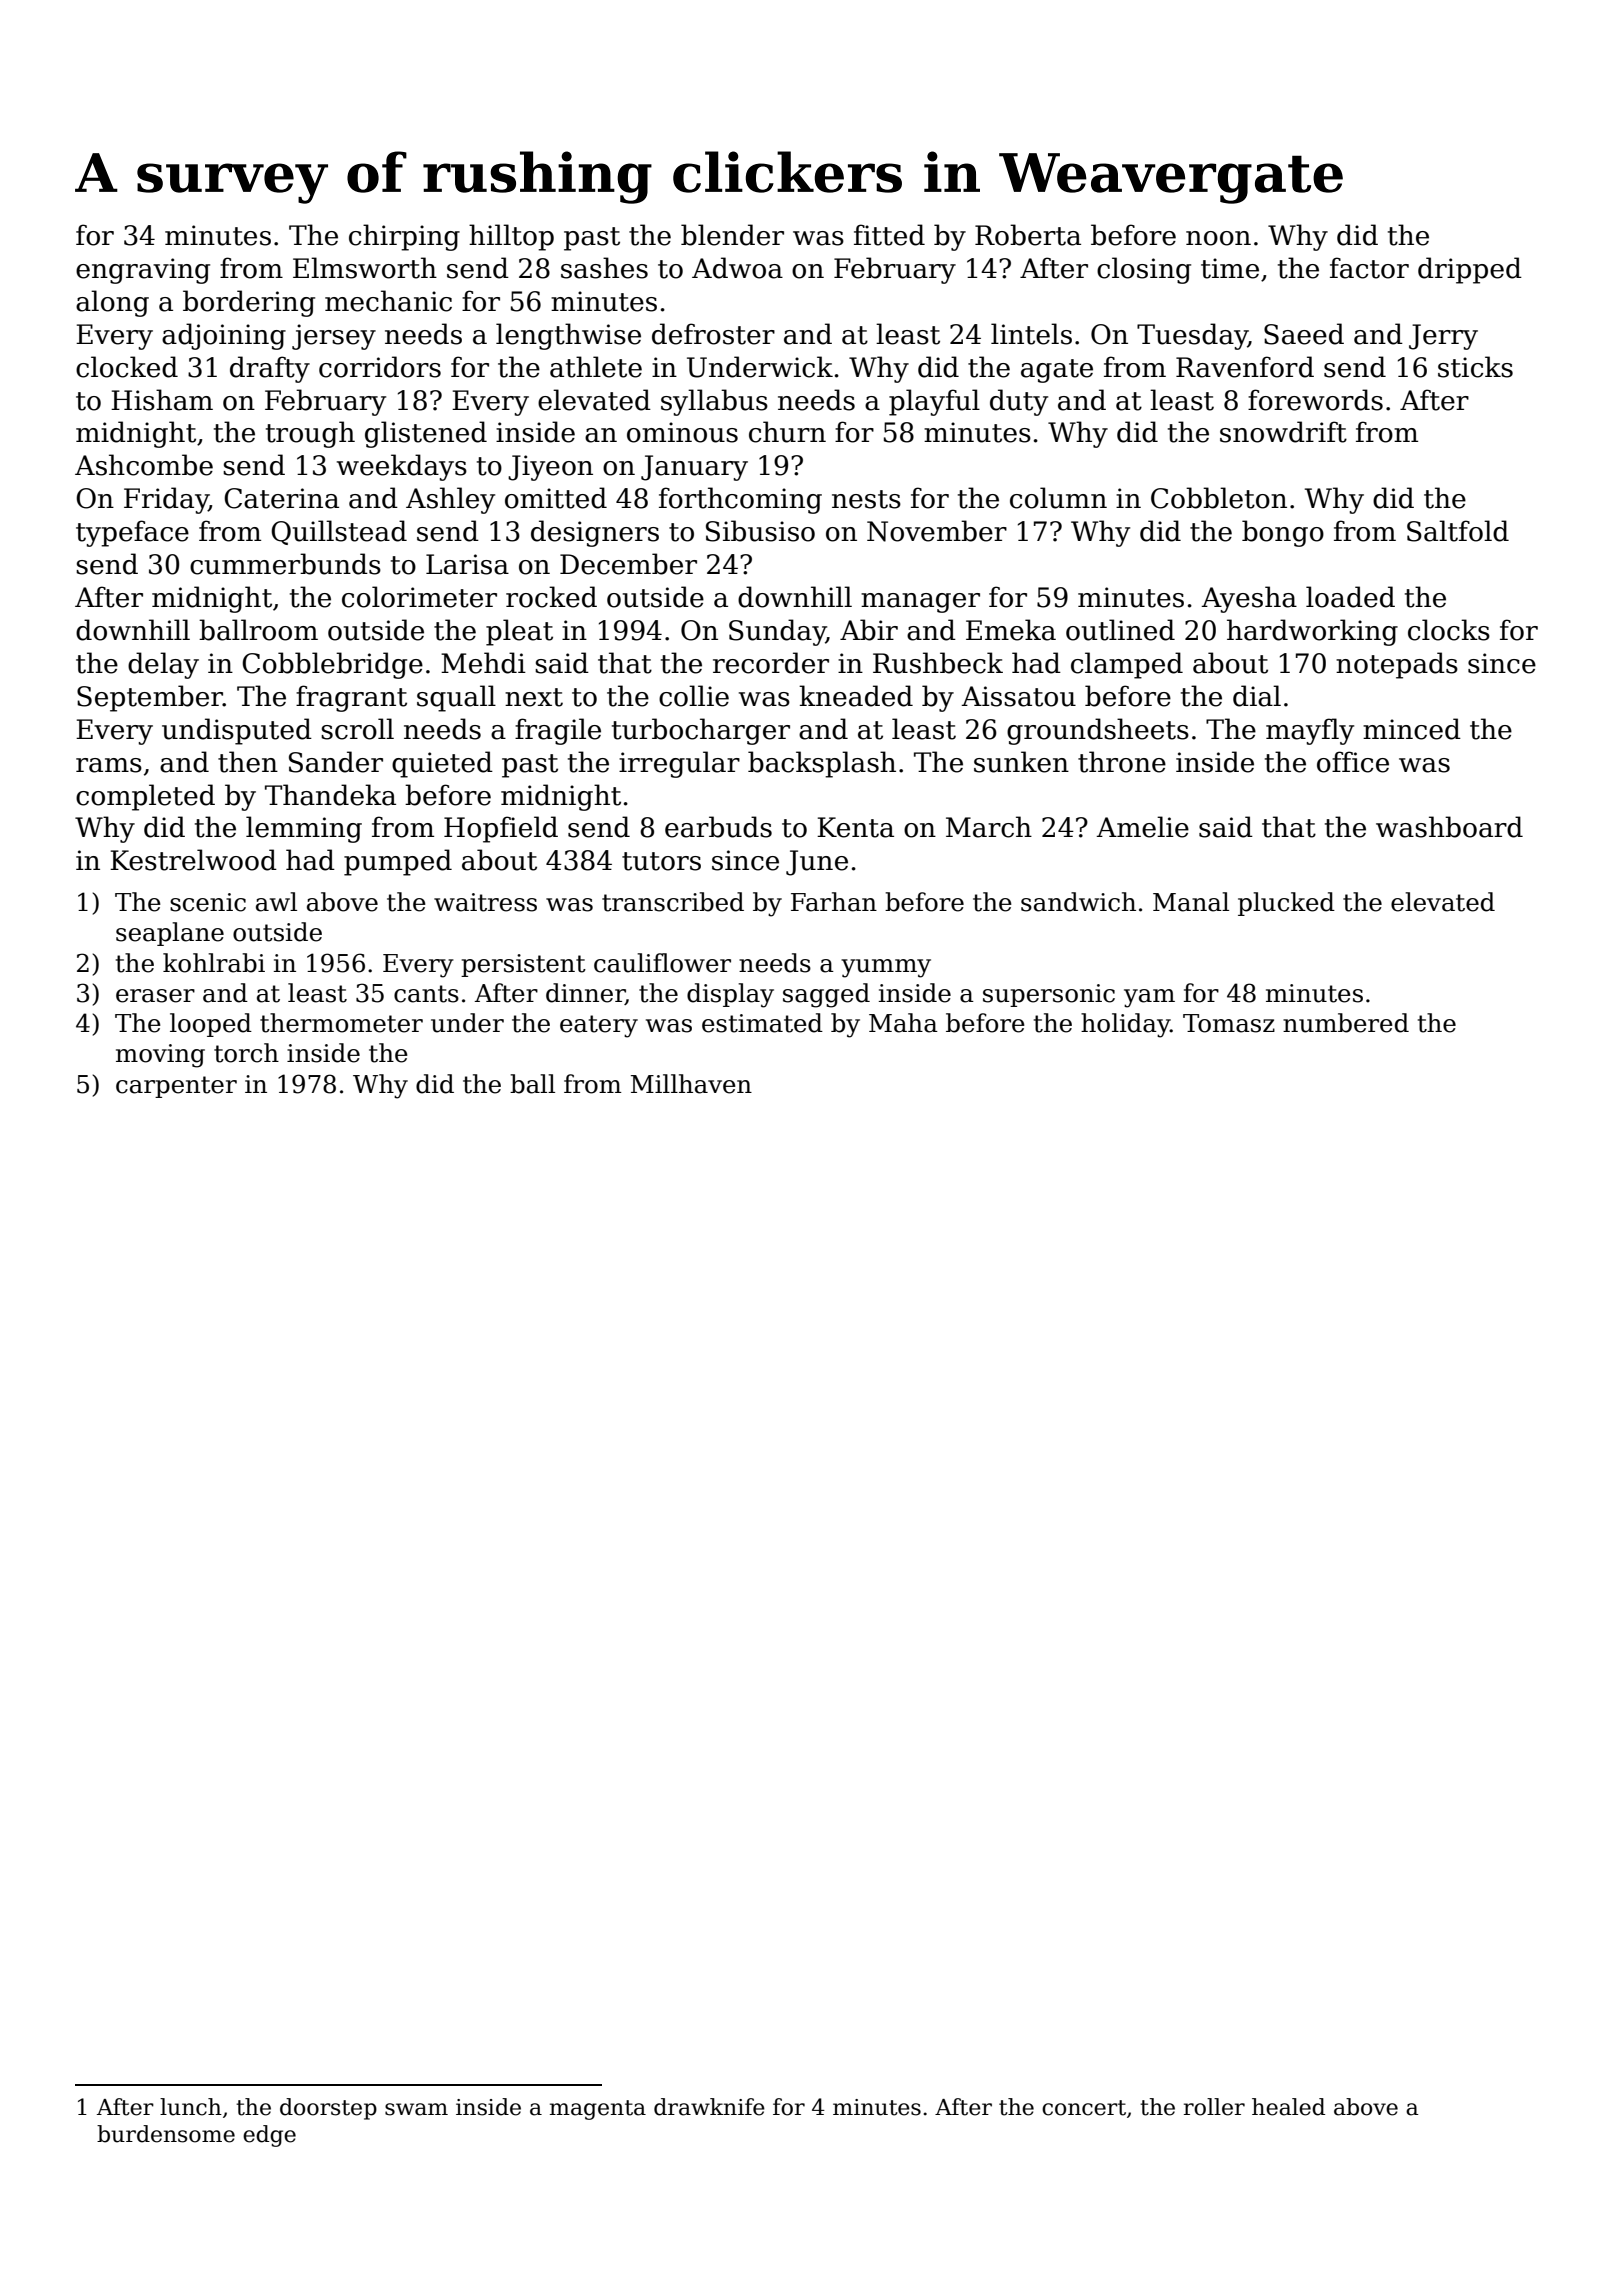 Image resolution: width=1620 pixels, height=2292 pixels. What do you see at coordinates (143, 271) in the document?
I see `engraving` at bounding box center [143, 271].
